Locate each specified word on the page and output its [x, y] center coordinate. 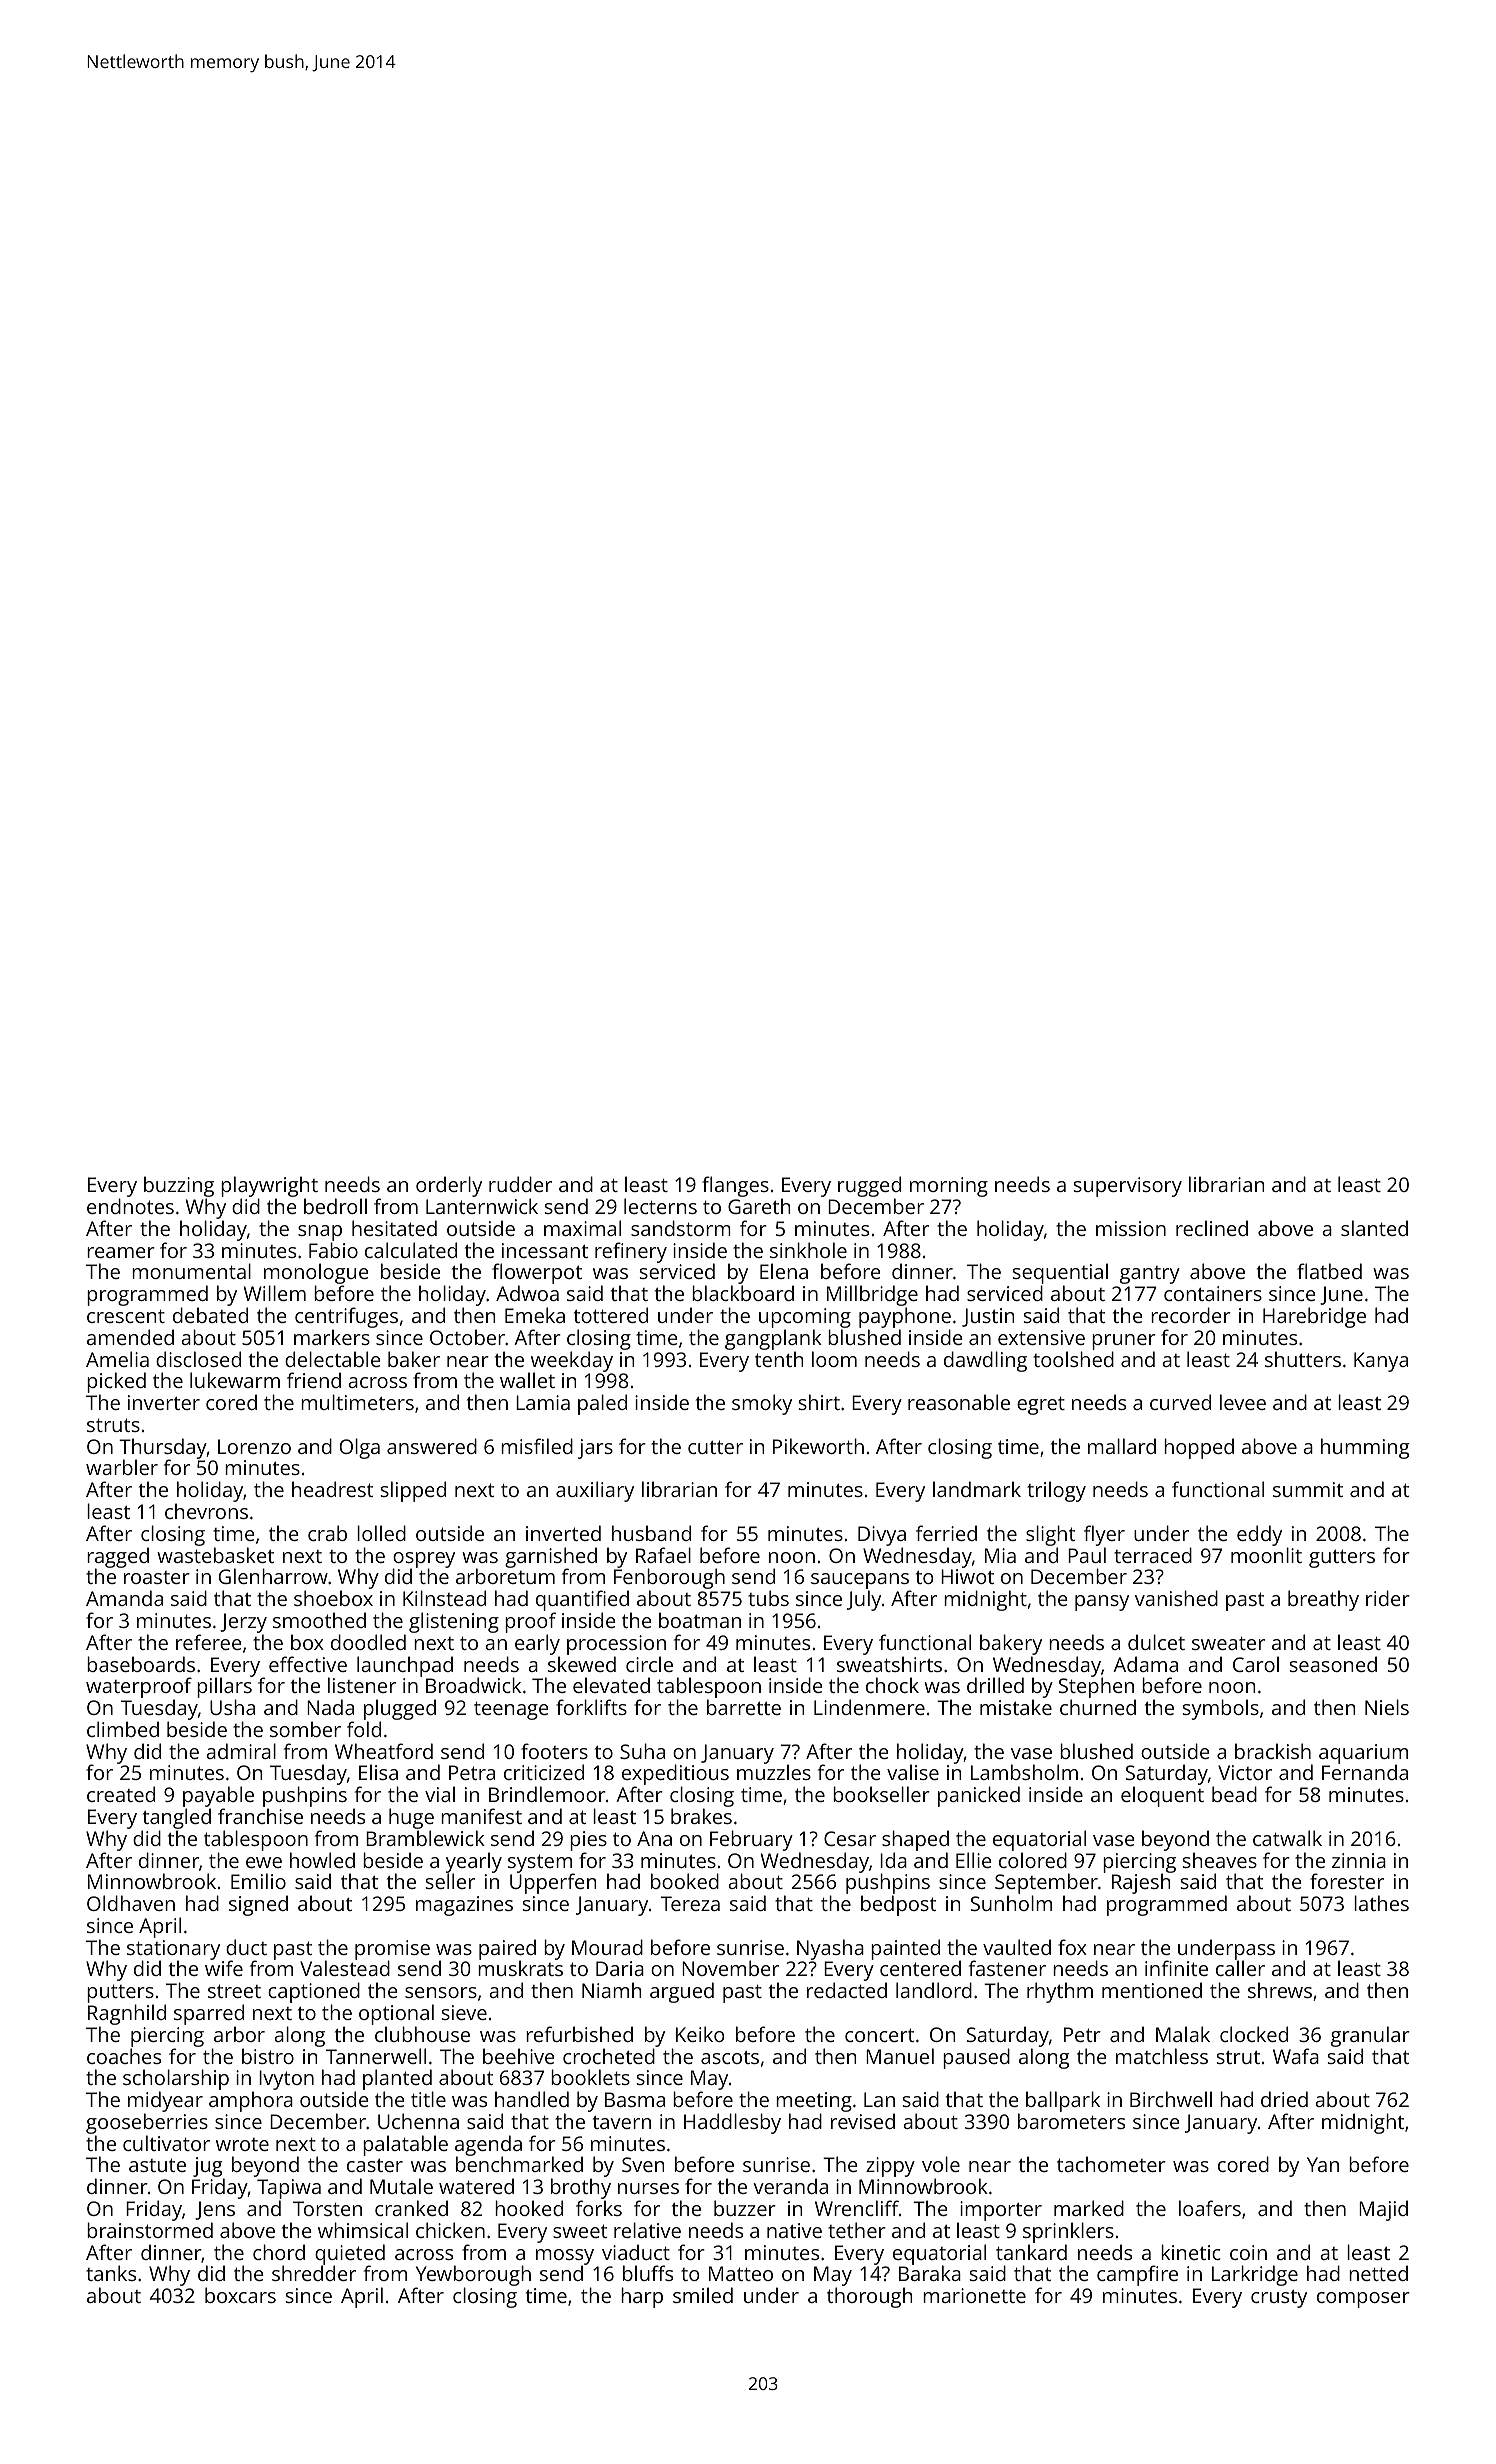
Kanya [1381, 1362]
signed [258, 1905]
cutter [715, 1447]
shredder [314, 2273]
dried [1284, 2099]
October [467, 1337]
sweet [580, 2231]
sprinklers [1068, 2232]
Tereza [690, 1903]
